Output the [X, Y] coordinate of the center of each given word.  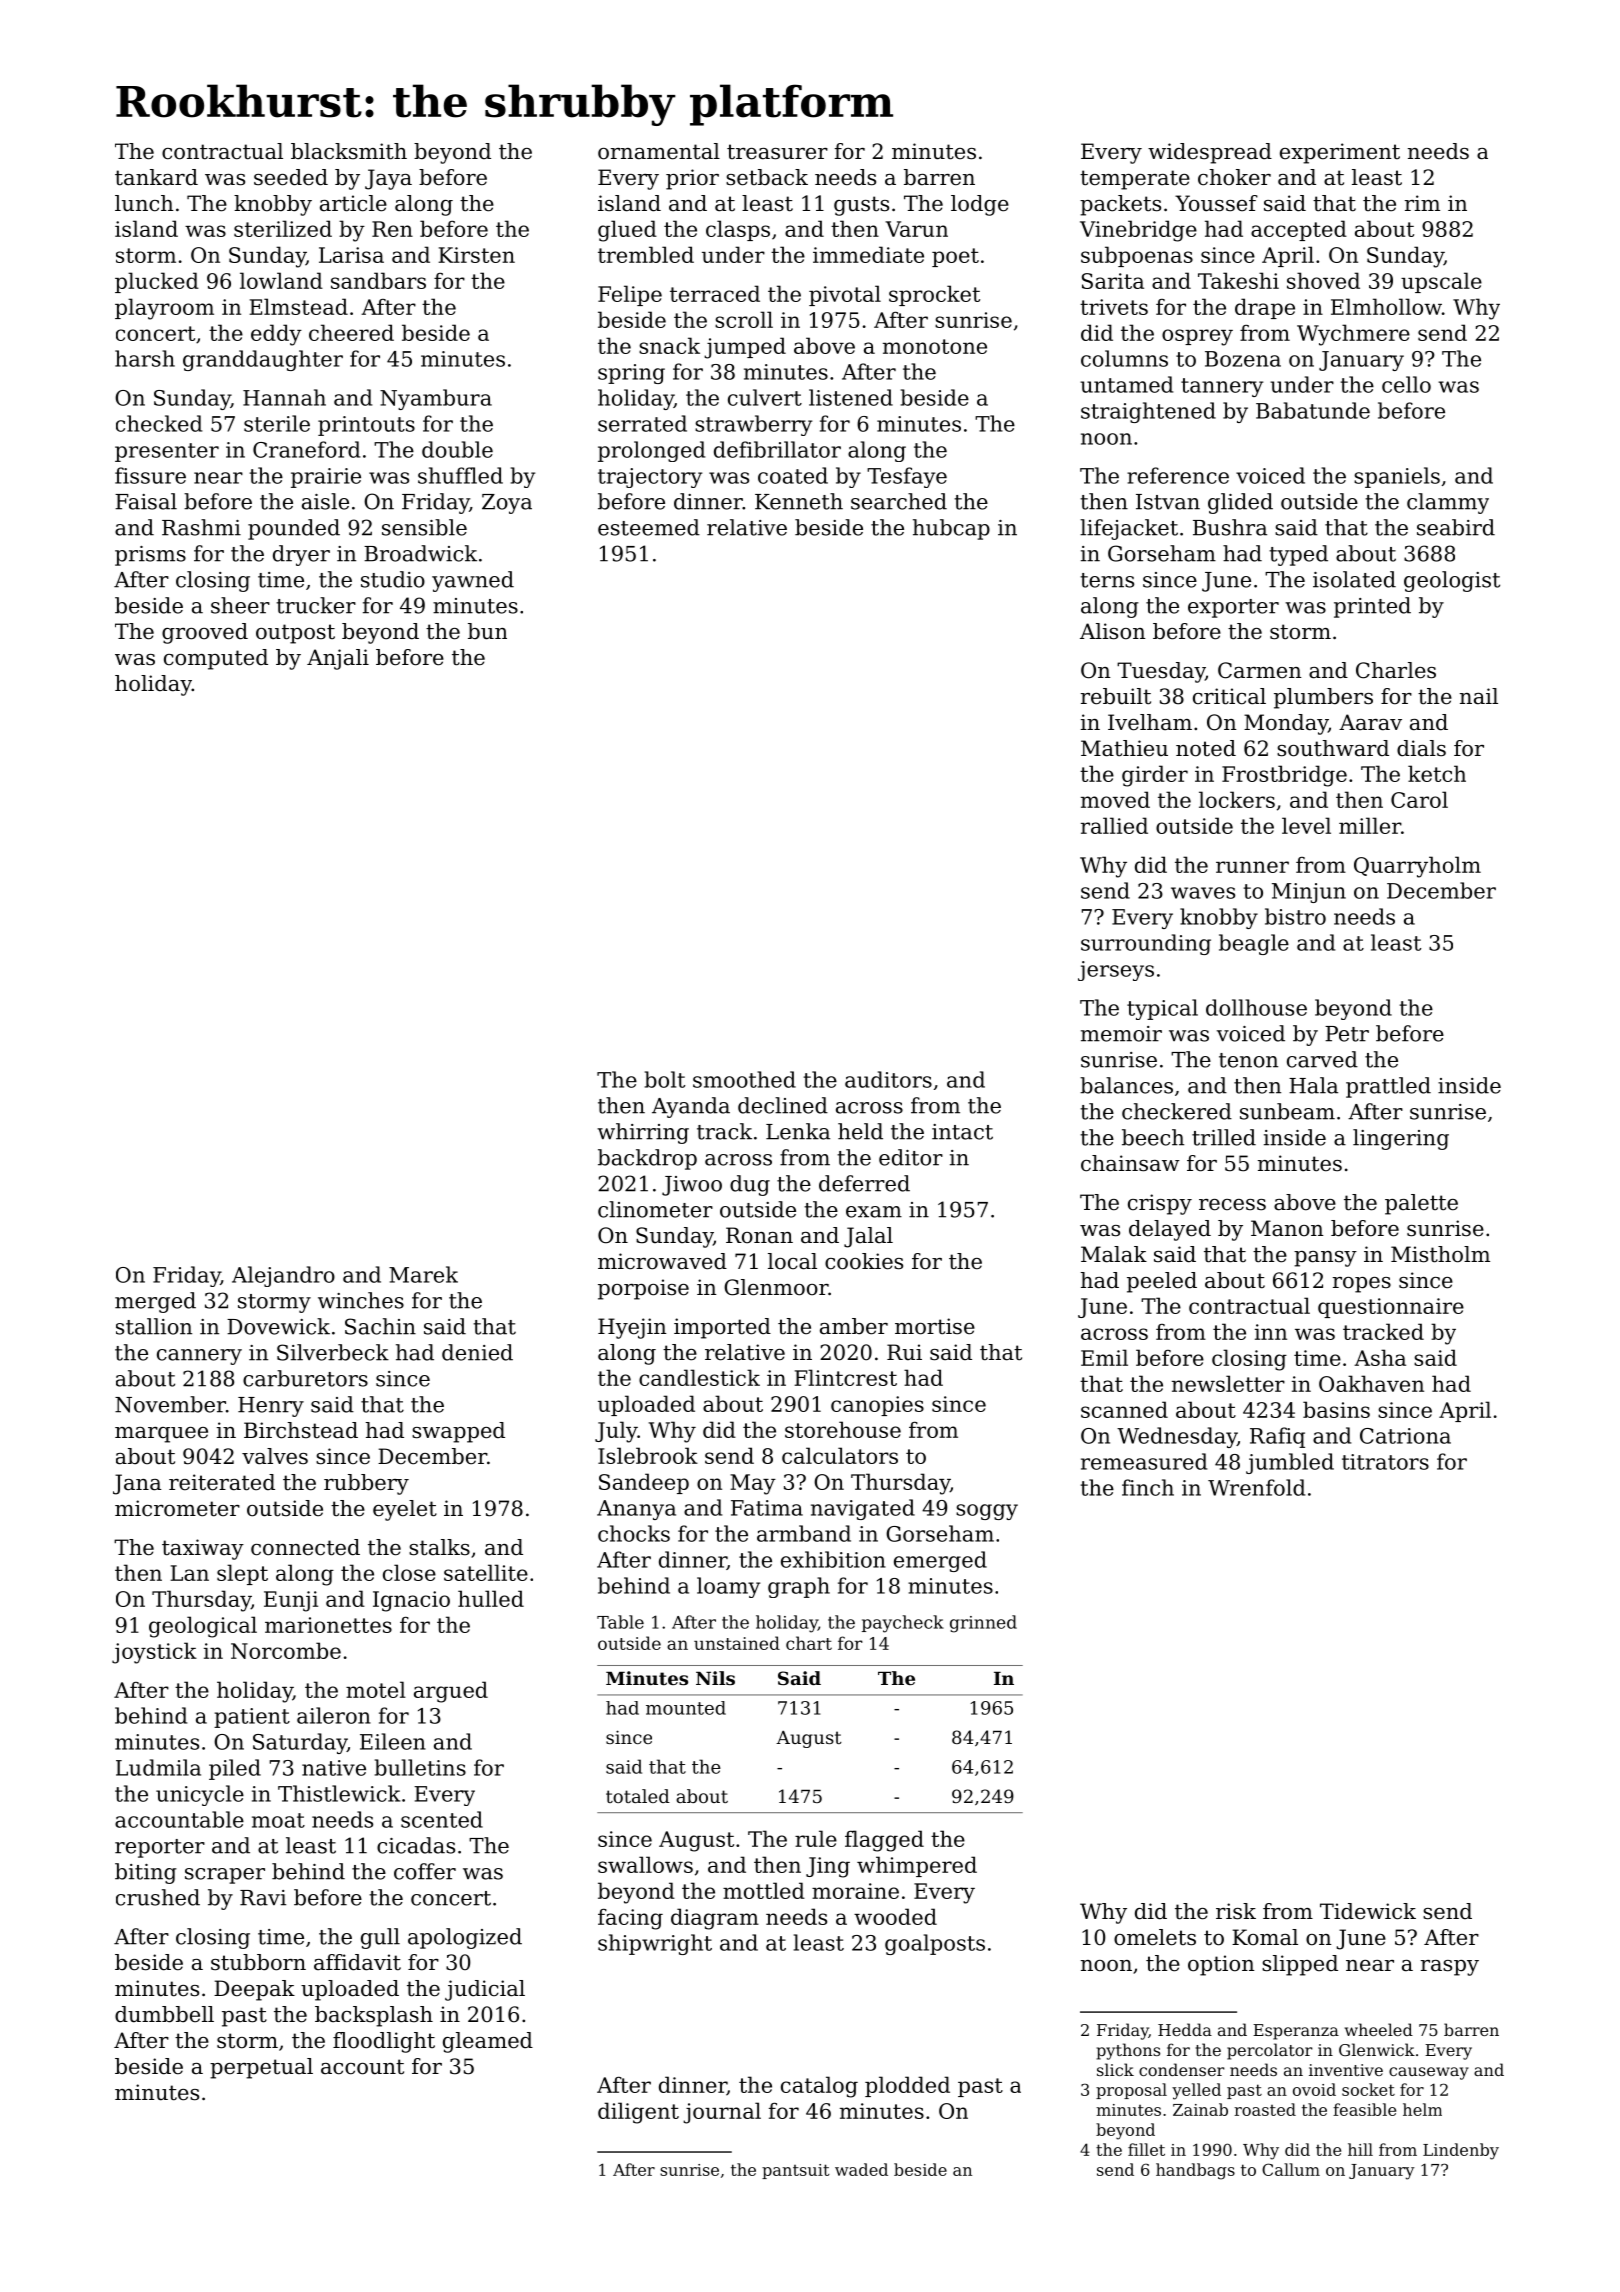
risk [1236, 1911]
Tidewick [1368, 1911]
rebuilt [1116, 696]
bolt [665, 1079]
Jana [137, 1484]
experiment [1340, 153]
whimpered [917, 1866]
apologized [465, 1938]
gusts [861, 206]
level [1306, 825]
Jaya [388, 179]
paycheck [903, 1624]
